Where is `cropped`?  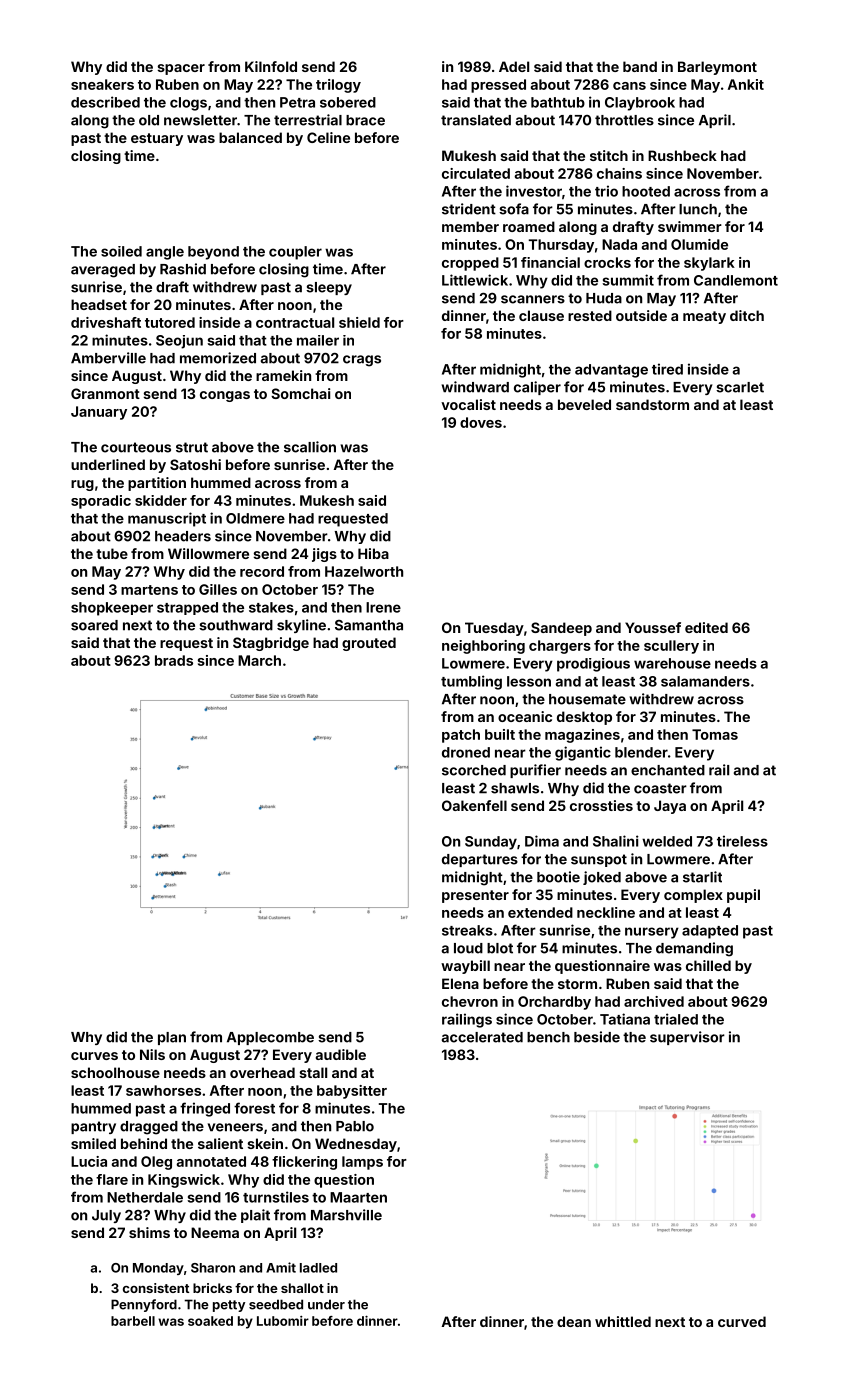
cropped is located at coordinates (470, 264).
